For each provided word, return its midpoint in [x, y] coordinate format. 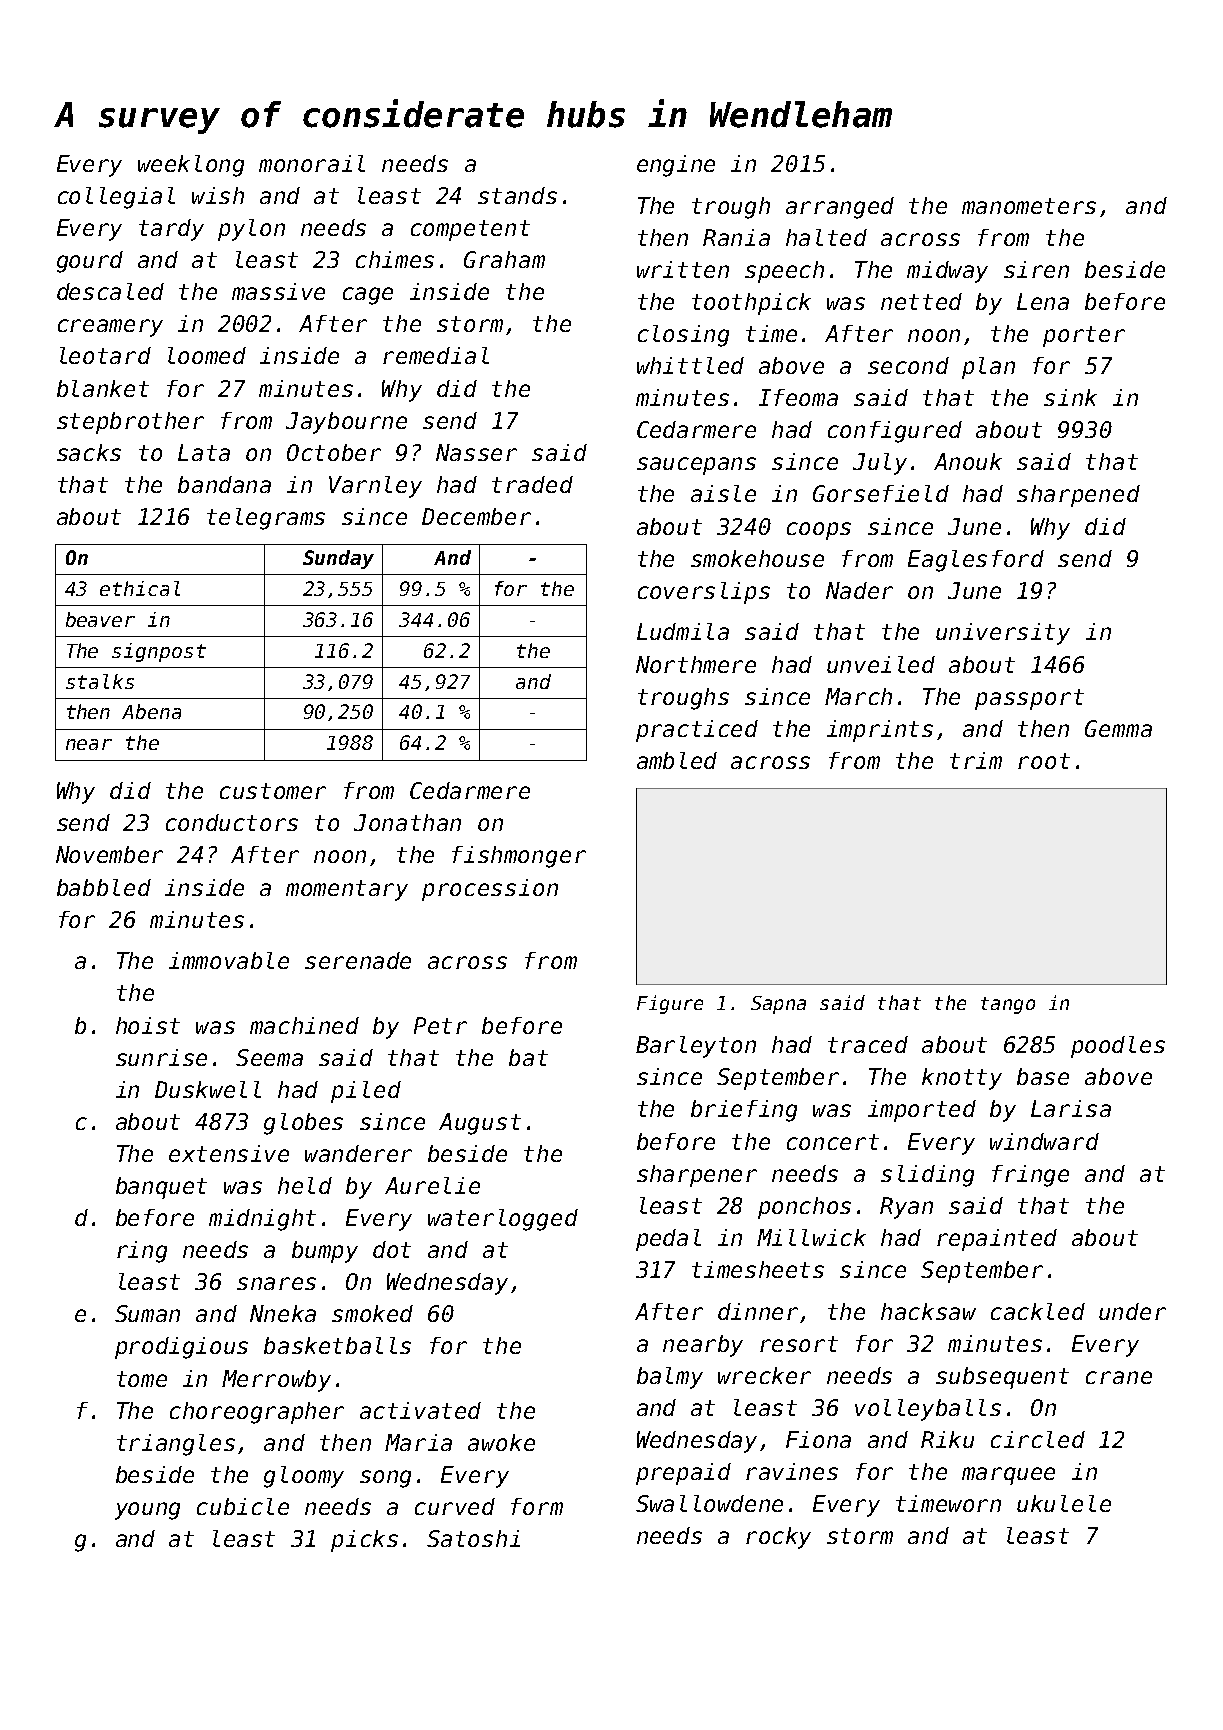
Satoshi [473, 1538]
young [147, 1511]
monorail [312, 163]
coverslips [704, 593]
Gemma [1118, 728]
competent [470, 230]
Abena [151, 711]
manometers [1029, 206]
